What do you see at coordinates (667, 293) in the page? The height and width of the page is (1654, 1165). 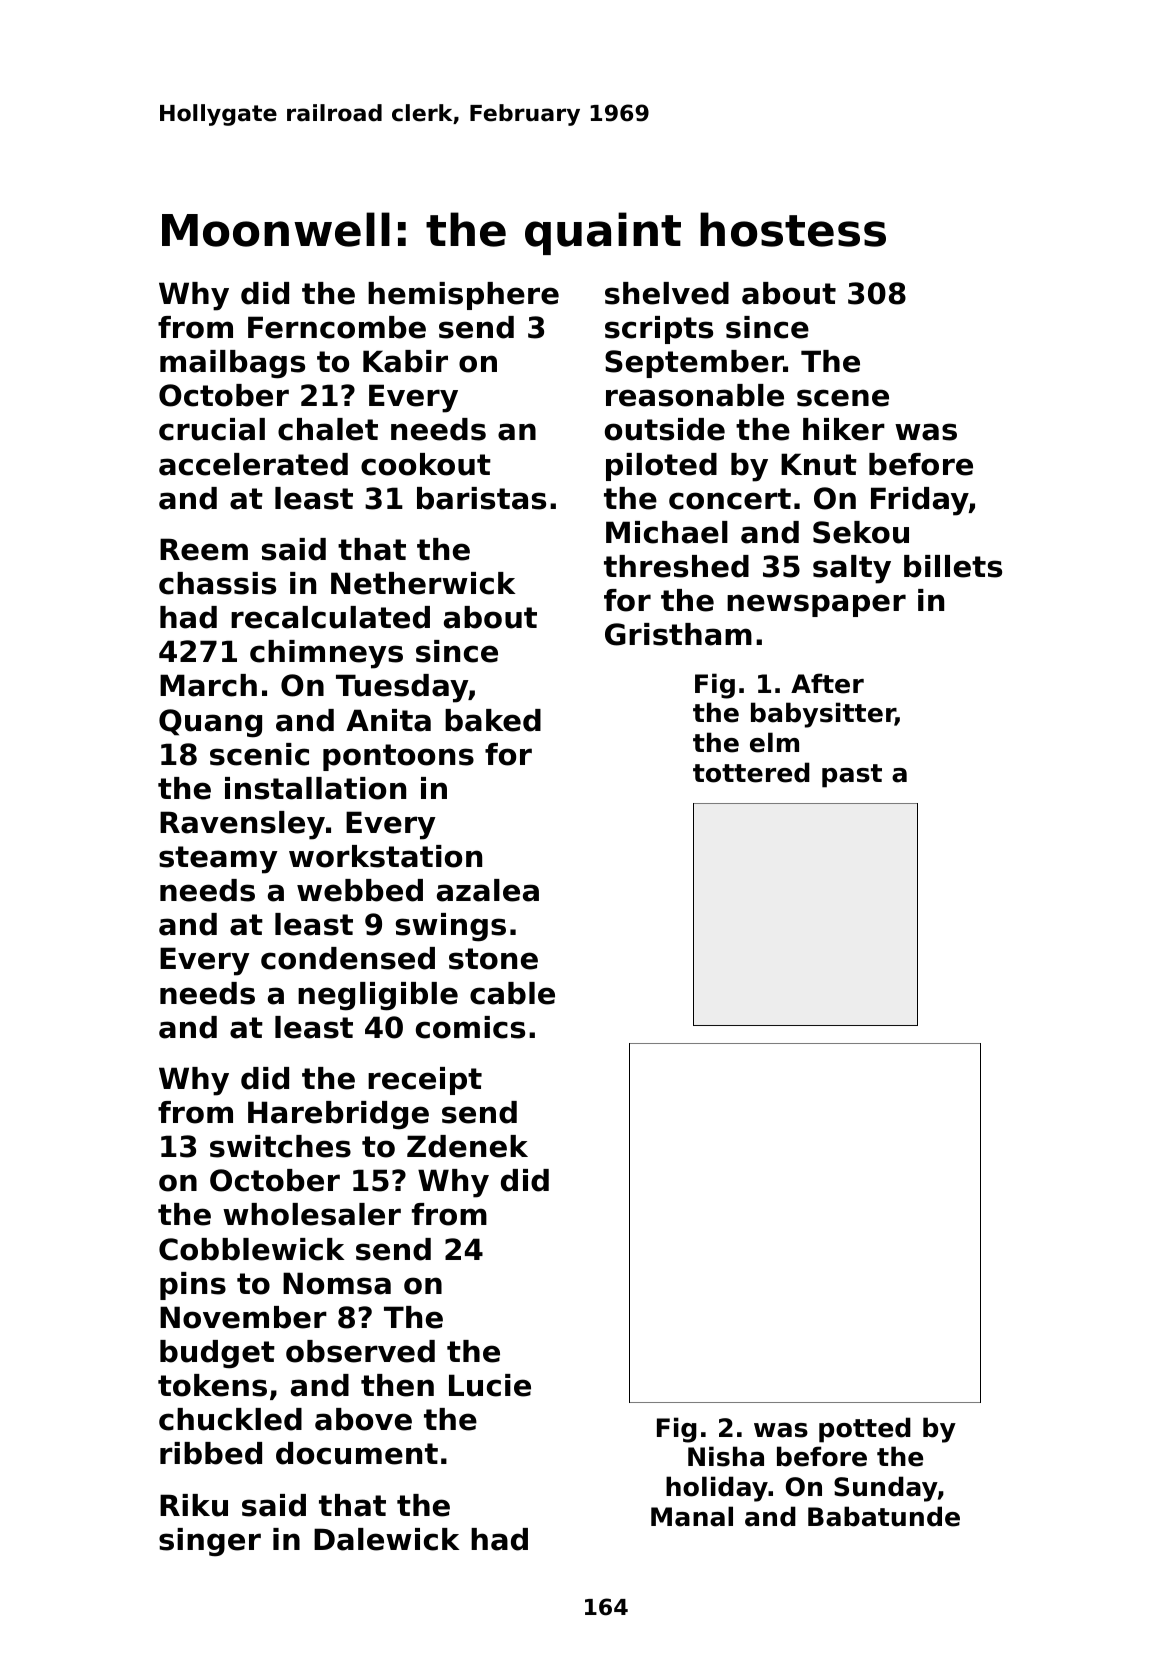 I see `shelved` at bounding box center [667, 293].
